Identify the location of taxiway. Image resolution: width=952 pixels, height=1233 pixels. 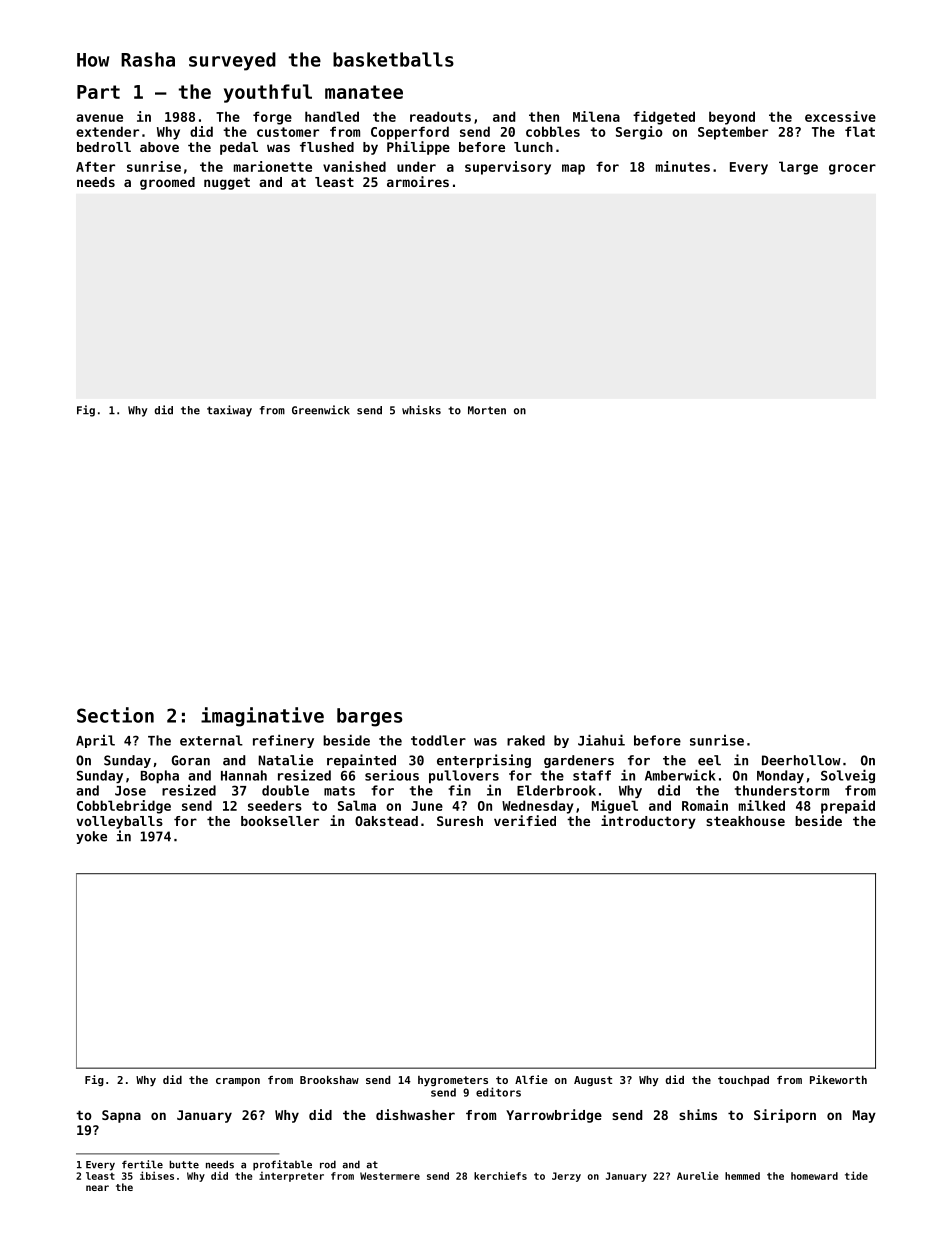
(229, 411).
